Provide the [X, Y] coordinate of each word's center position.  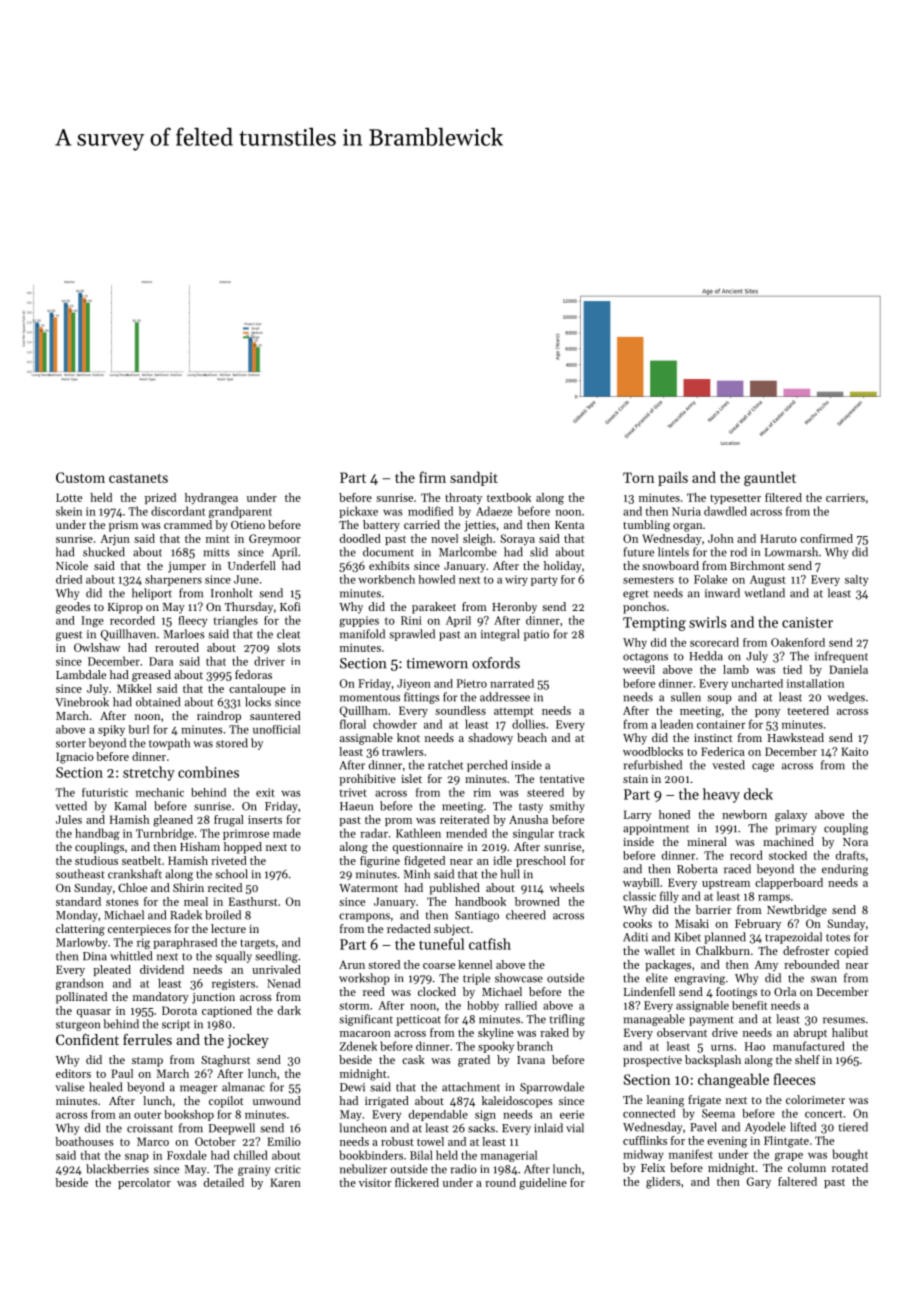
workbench [386, 579]
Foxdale [187, 1155]
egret [636, 595]
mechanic [160, 792]
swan [824, 979]
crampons [364, 917]
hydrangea [211, 499]
